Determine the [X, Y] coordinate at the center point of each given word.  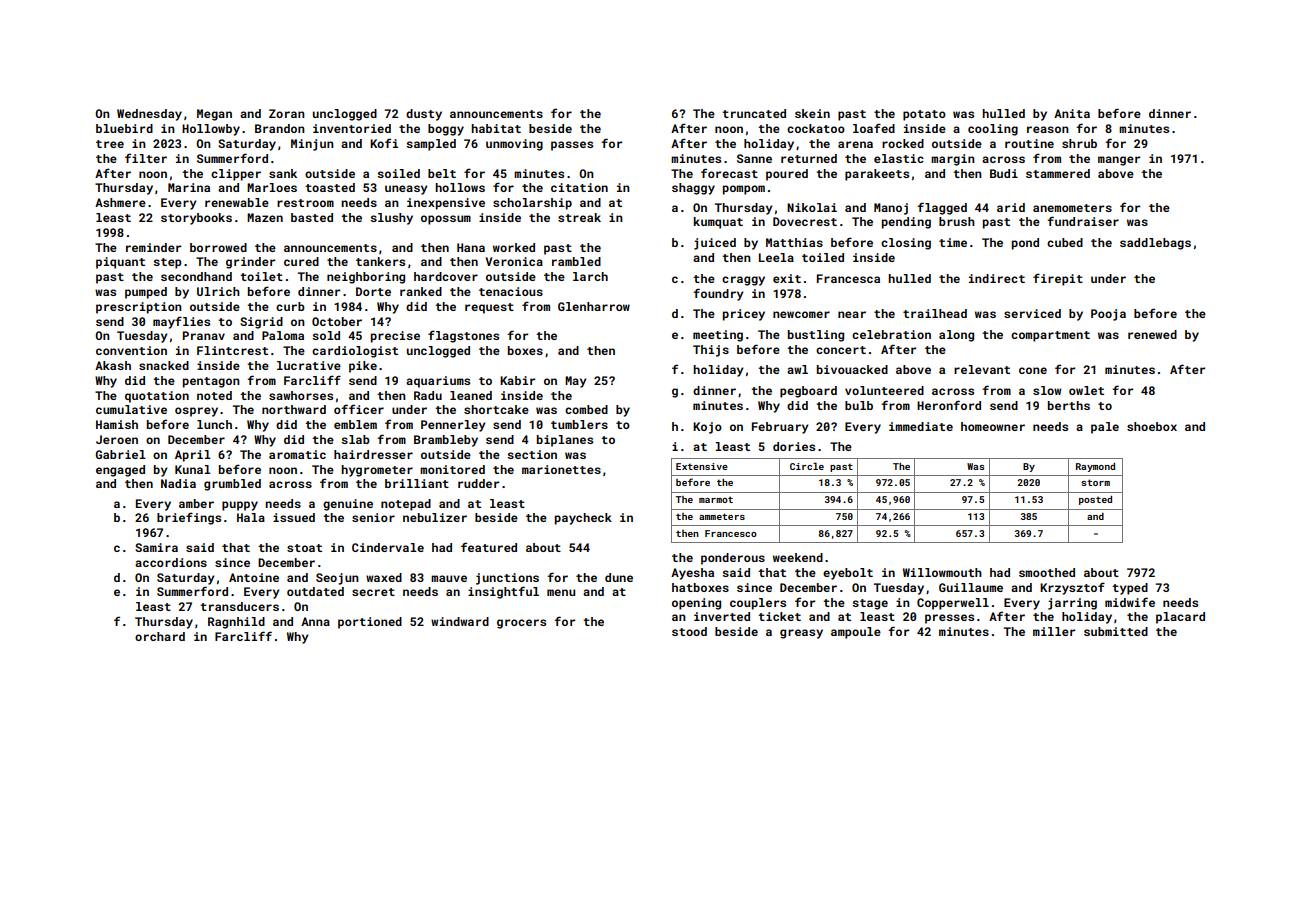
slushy [391, 219]
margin [953, 160]
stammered [1058, 173]
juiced [715, 244]
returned [809, 158]
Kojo [707, 428]
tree [110, 144]
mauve [449, 578]
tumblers [579, 424]
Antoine [254, 577]
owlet [1086, 390]
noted [214, 395]
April [193, 456]
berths [1069, 405]
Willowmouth [942, 572]
